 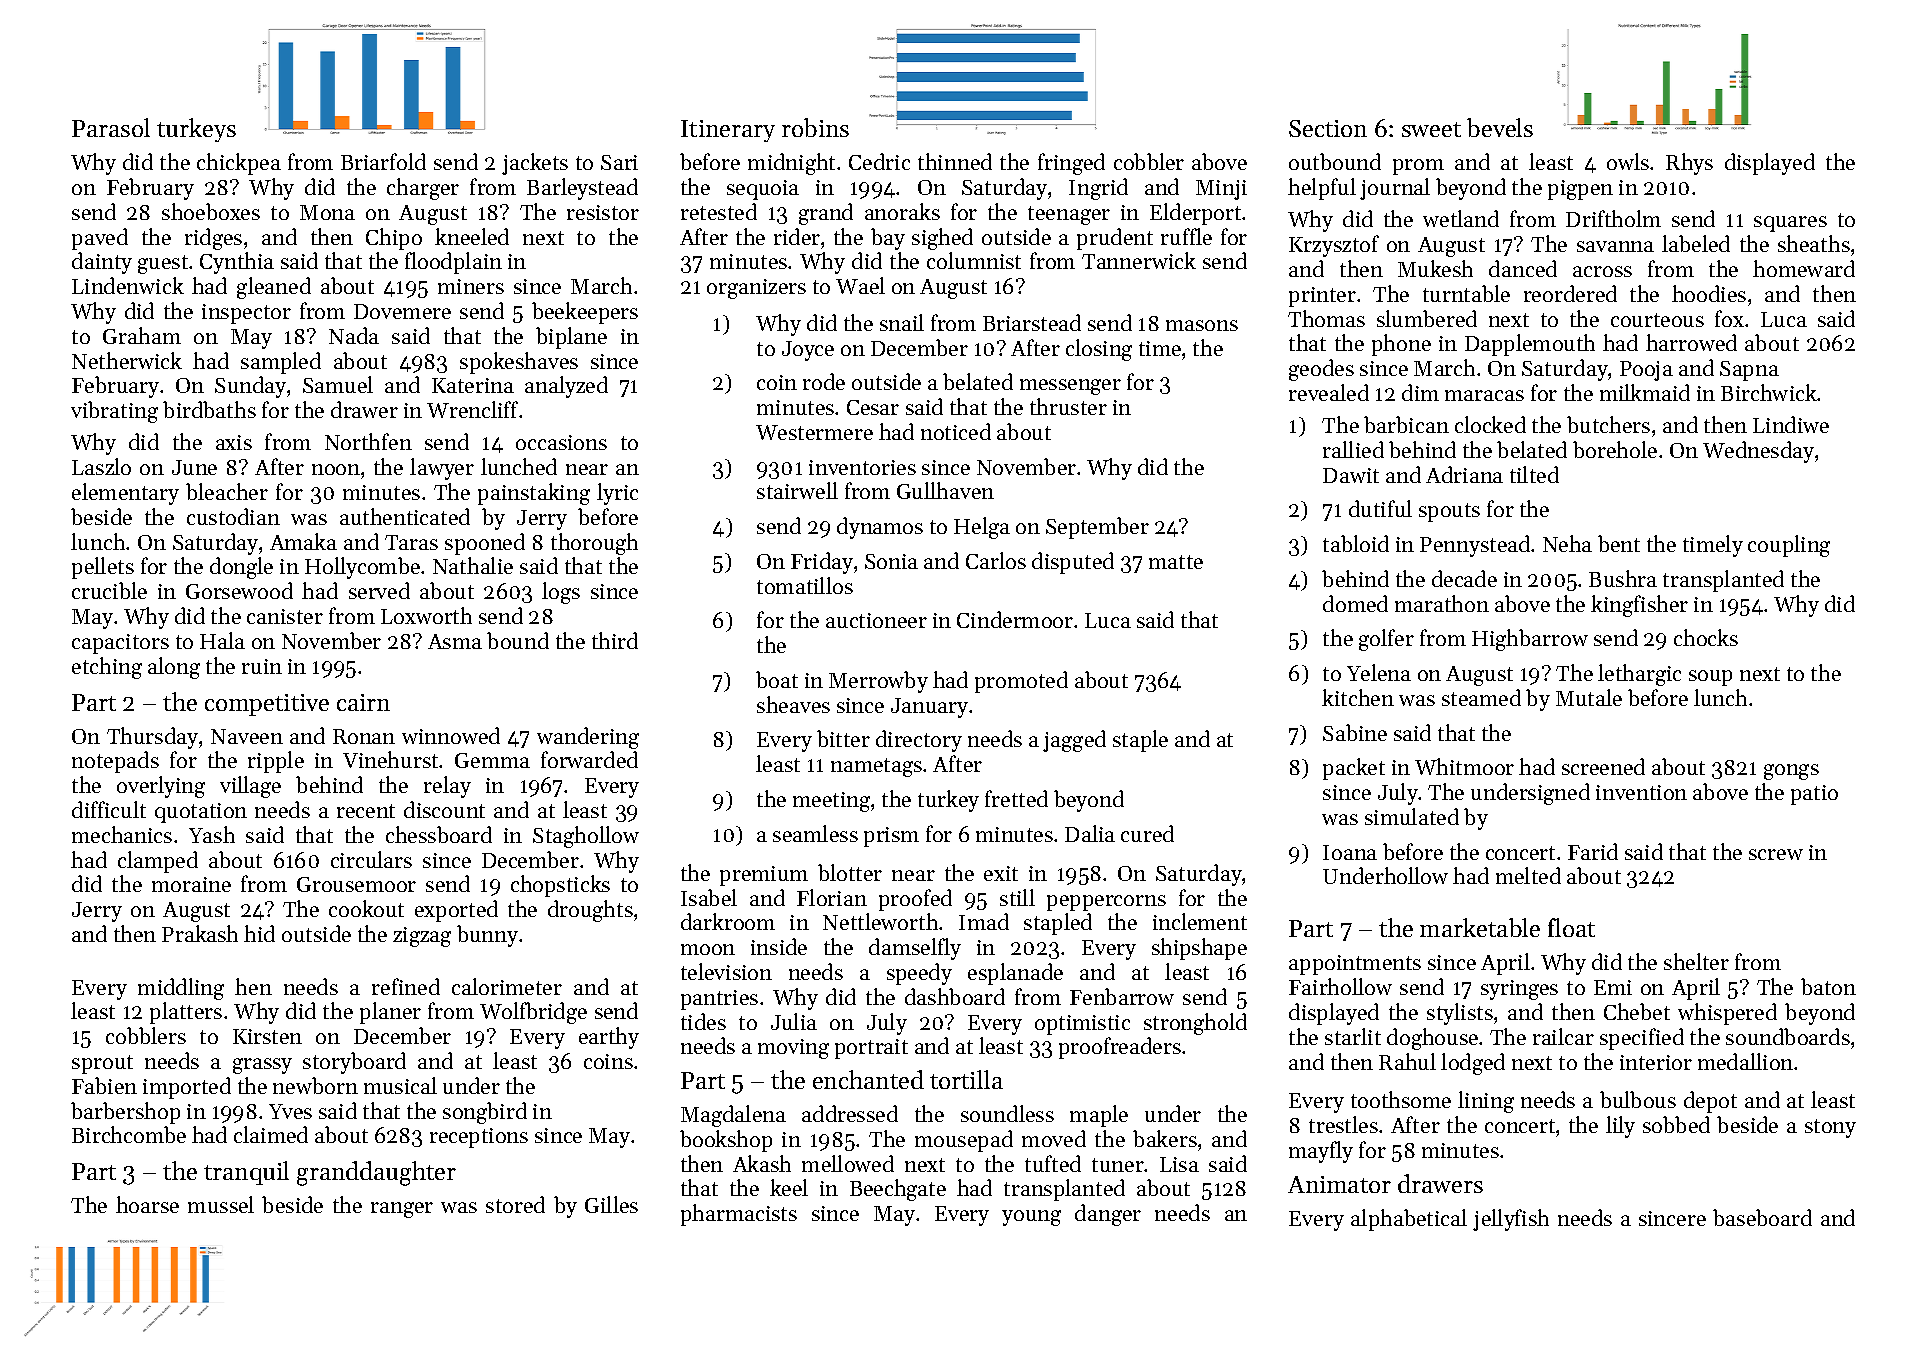 I want to click on robins, so click(x=815, y=127).
